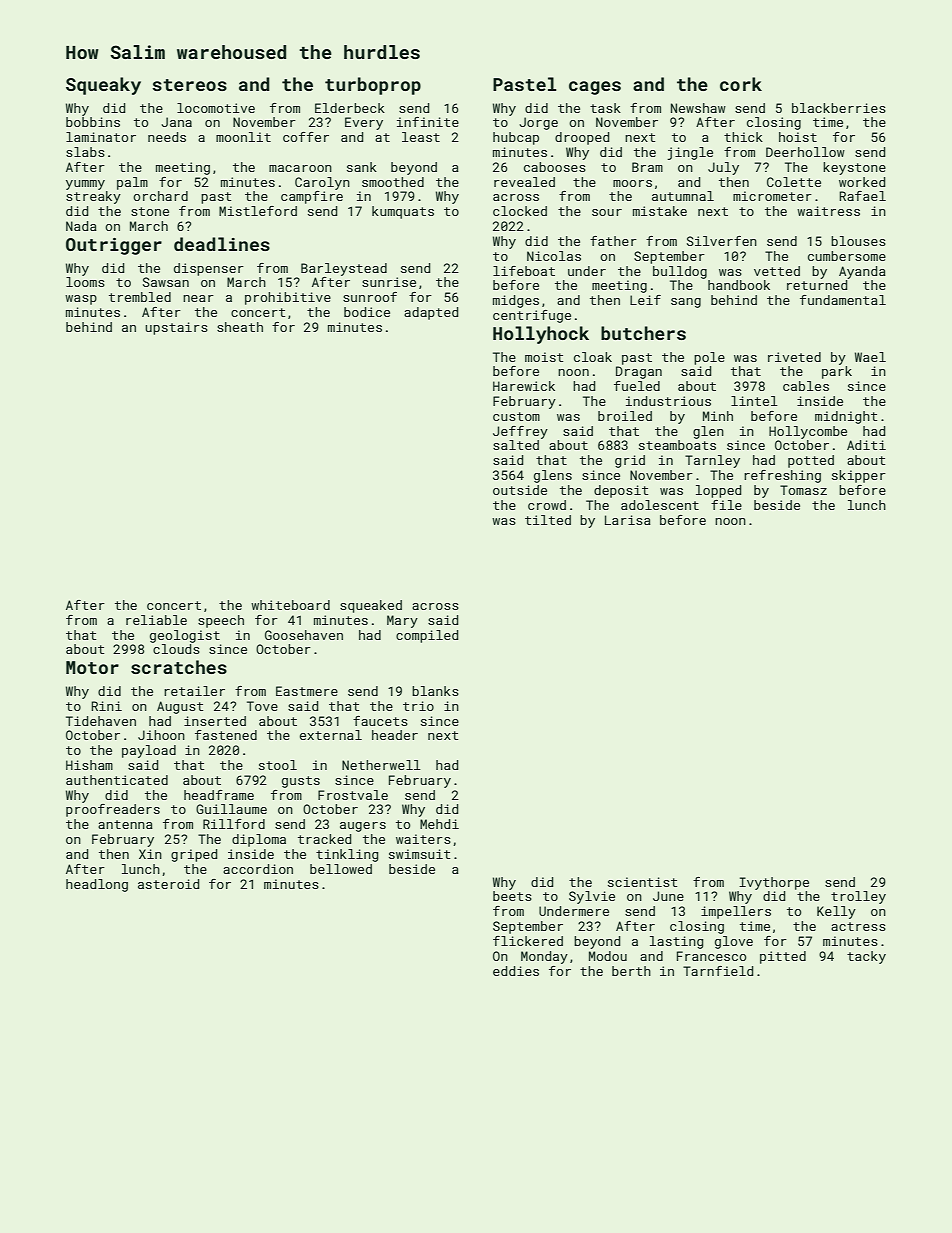 The height and width of the screenshot is (1233, 952). I want to click on father, so click(613, 241).
